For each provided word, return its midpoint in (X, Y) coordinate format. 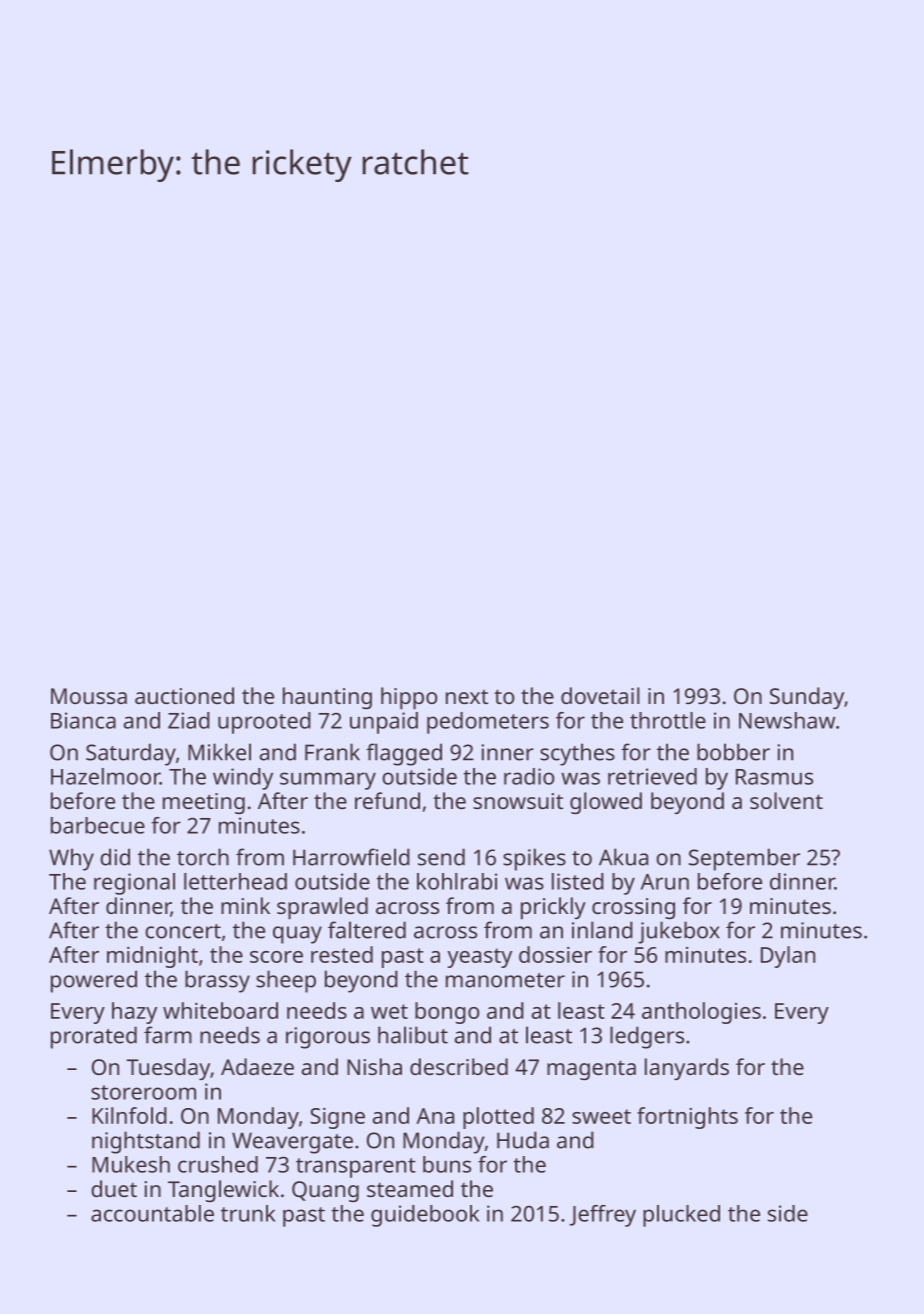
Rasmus (774, 777)
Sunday (807, 698)
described (459, 1066)
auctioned (184, 695)
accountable (152, 1213)
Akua (623, 857)
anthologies (701, 1013)
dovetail (600, 695)
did (115, 857)
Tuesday (168, 1069)
